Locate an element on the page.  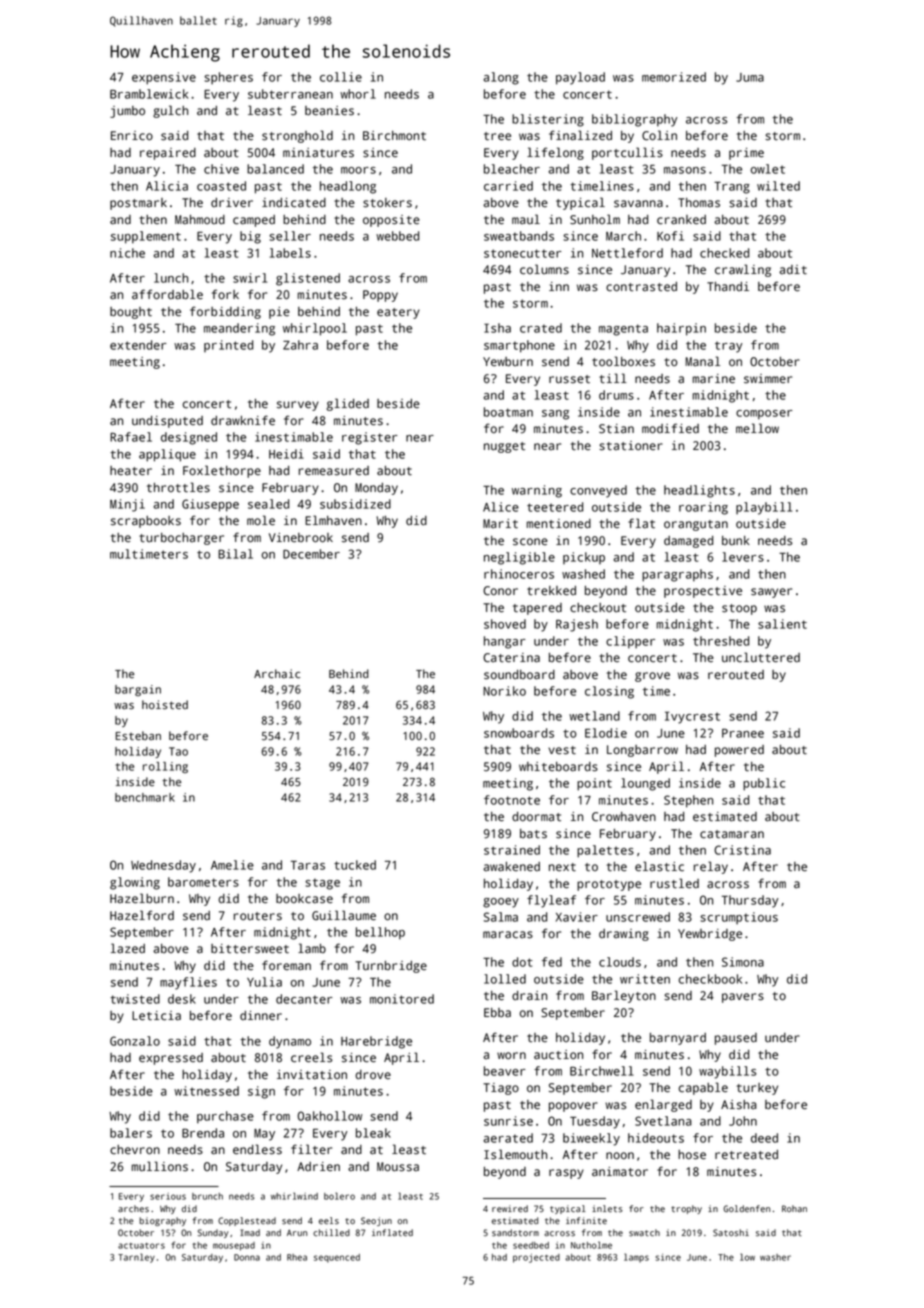
Manal is located at coordinates (702, 361).
